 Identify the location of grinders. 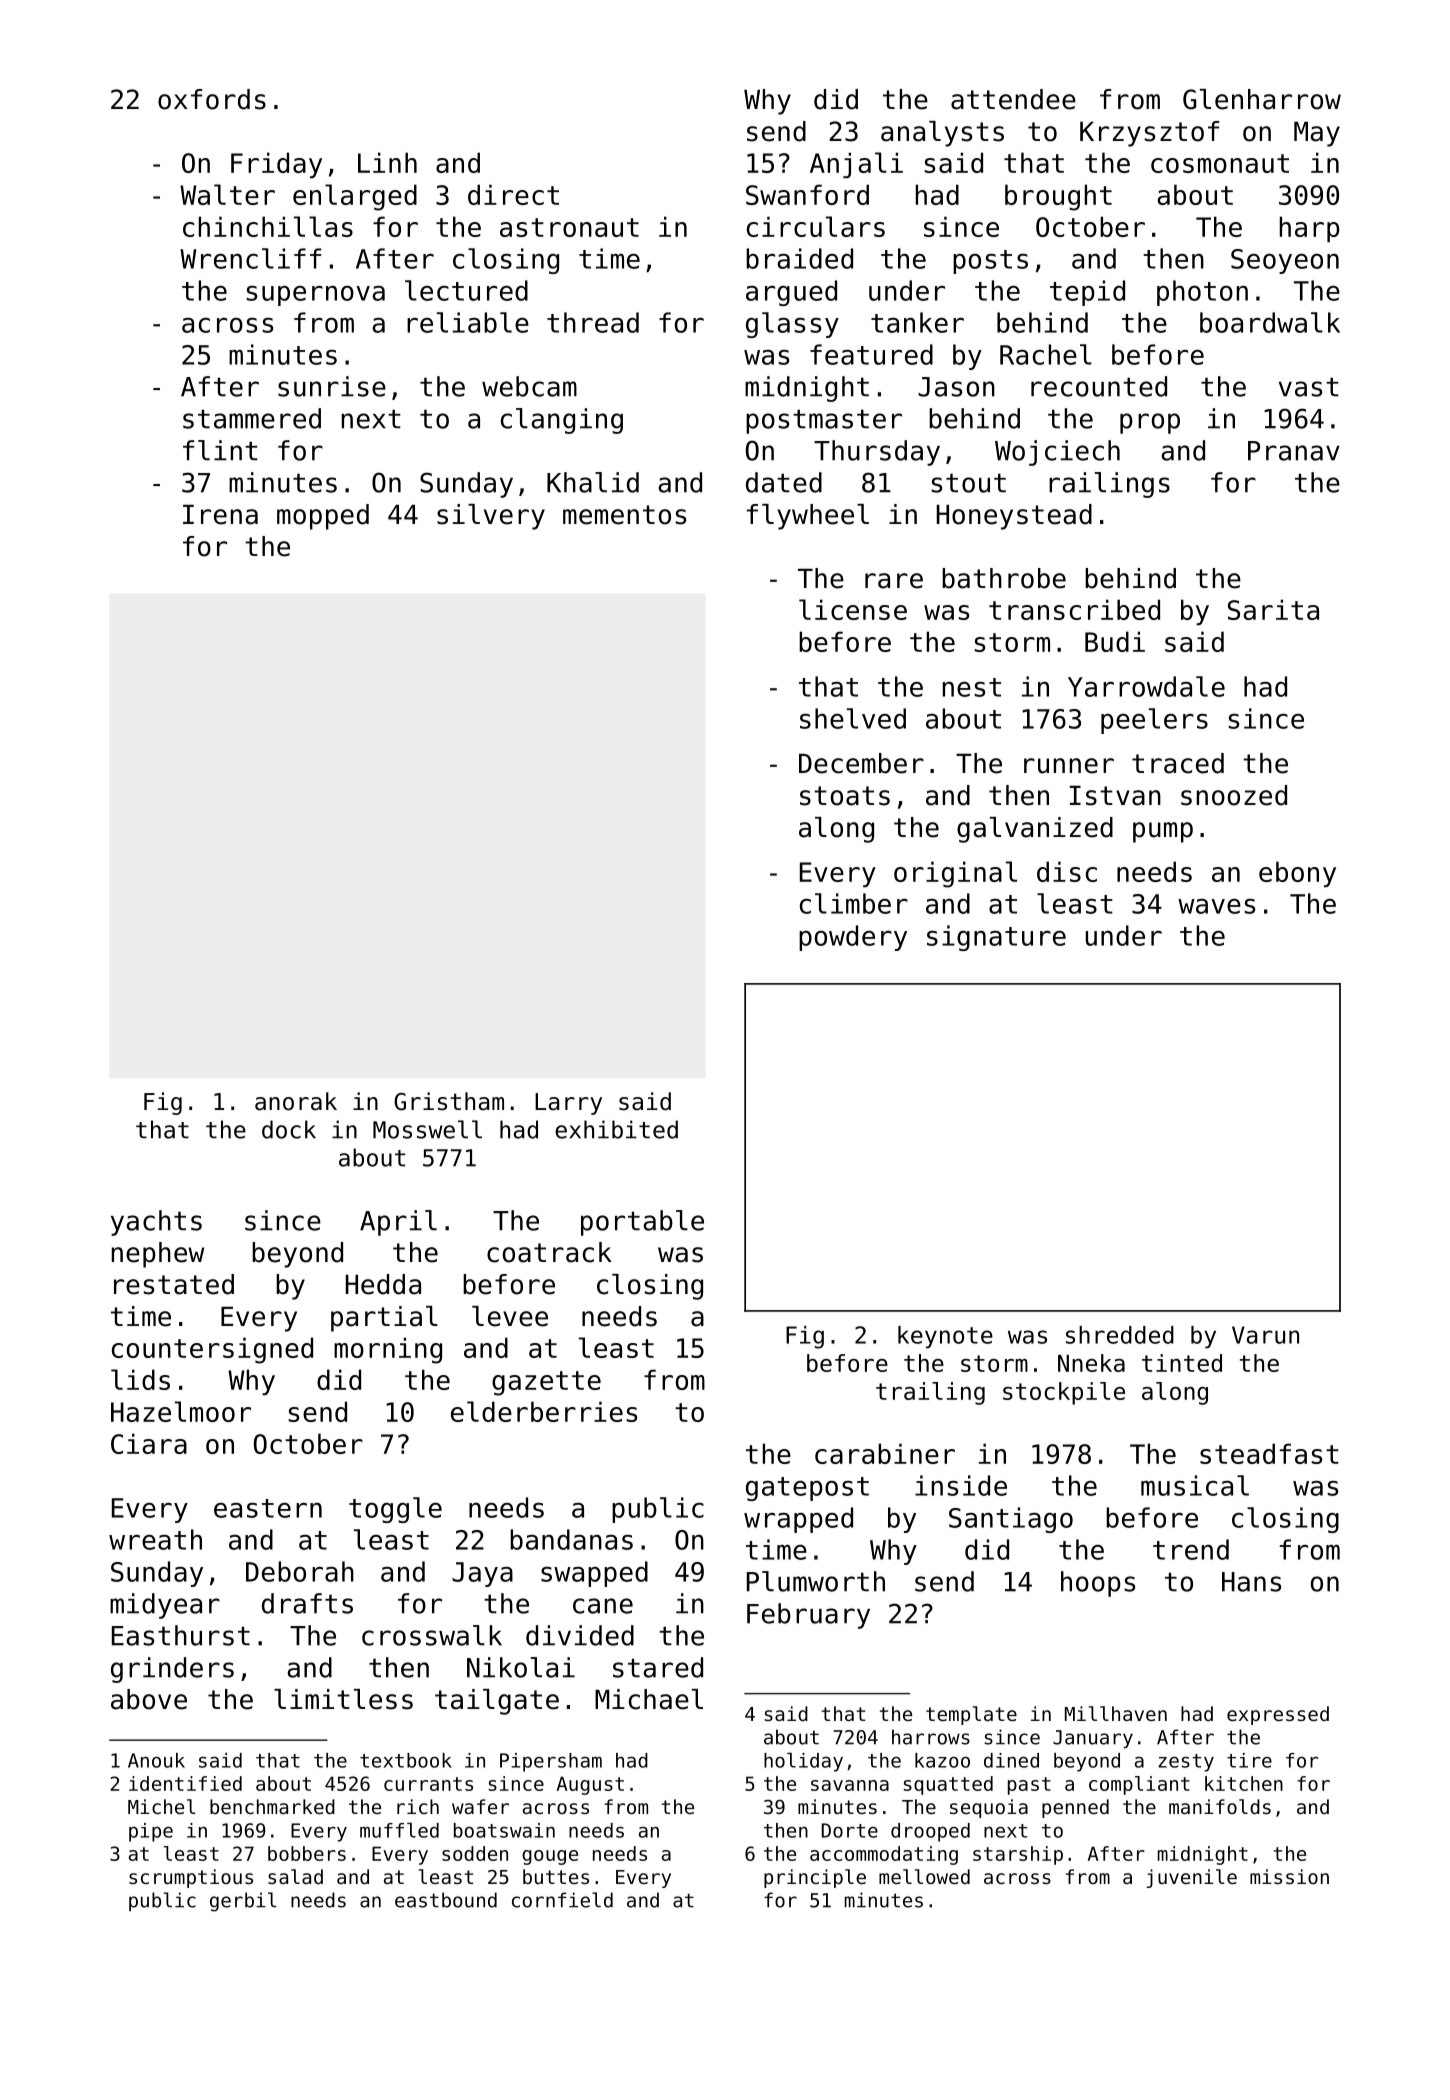
(172, 1670).
